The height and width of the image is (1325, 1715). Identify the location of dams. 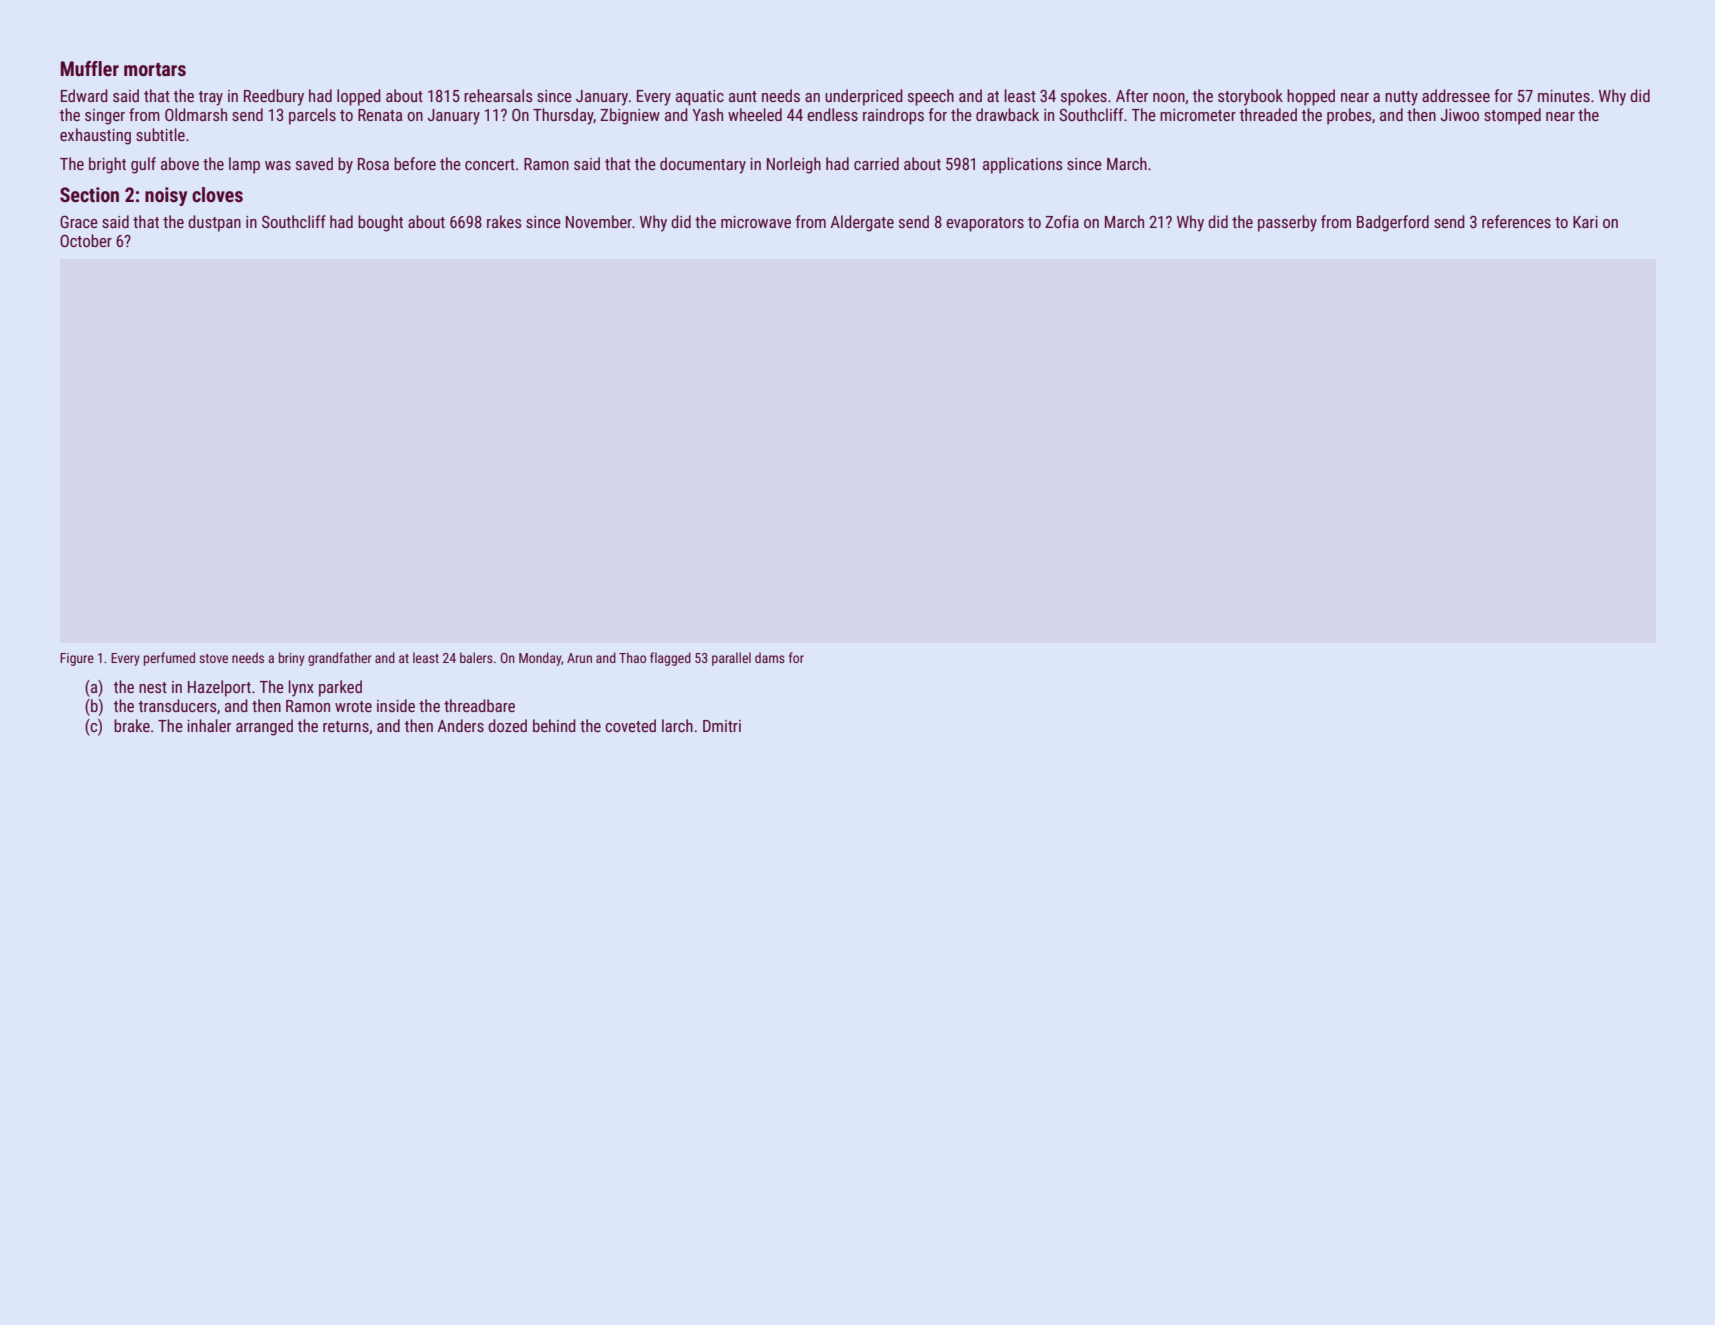
(770, 657).
